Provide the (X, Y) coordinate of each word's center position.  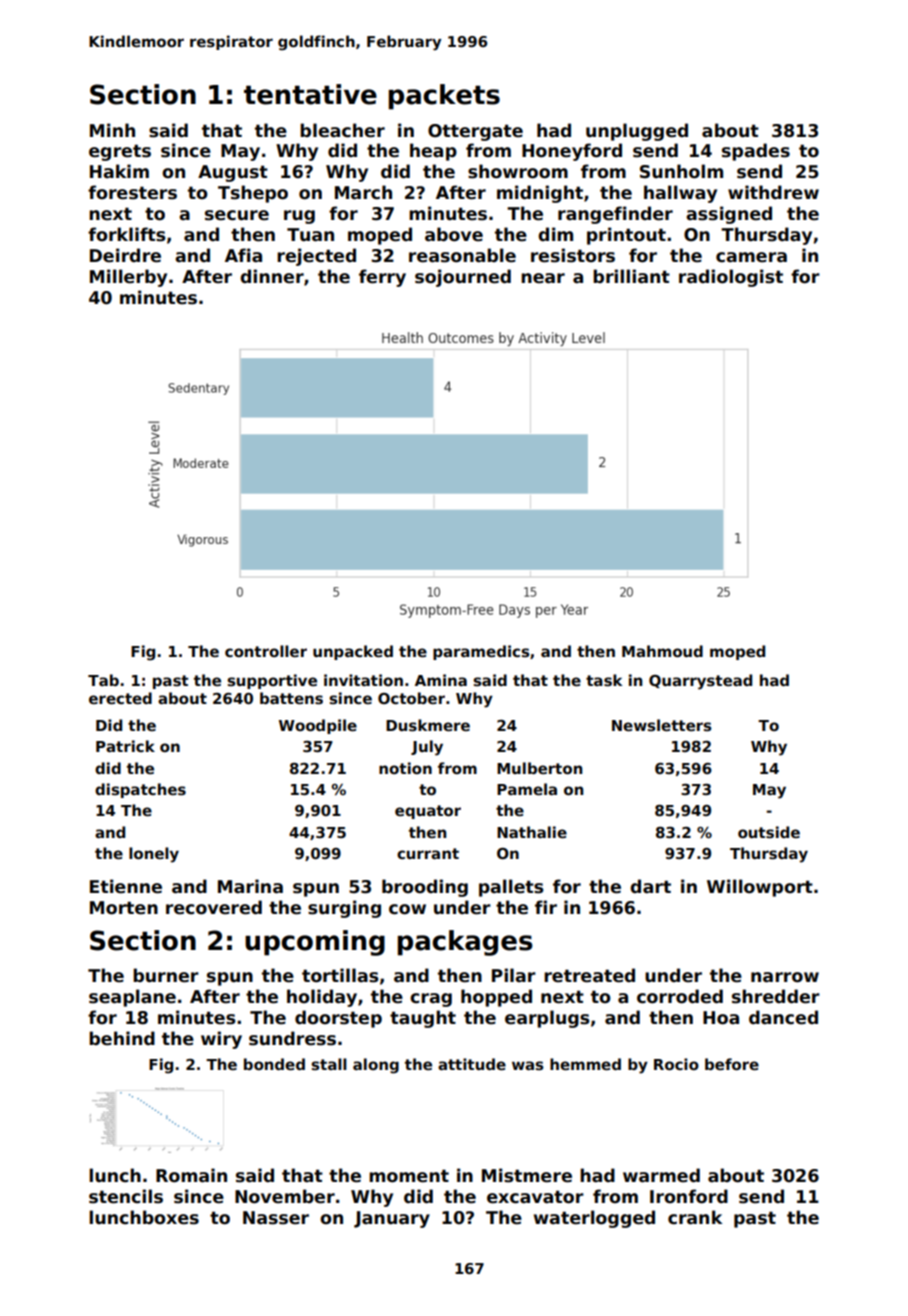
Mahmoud (662, 651)
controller (266, 651)
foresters (132, 192)
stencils (126, 1196)
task (604, 680)
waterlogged (594, 1219)
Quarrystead (700, 682)
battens (291, 698)
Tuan (310, 235)
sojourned (463, 278)
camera (751, 257)
